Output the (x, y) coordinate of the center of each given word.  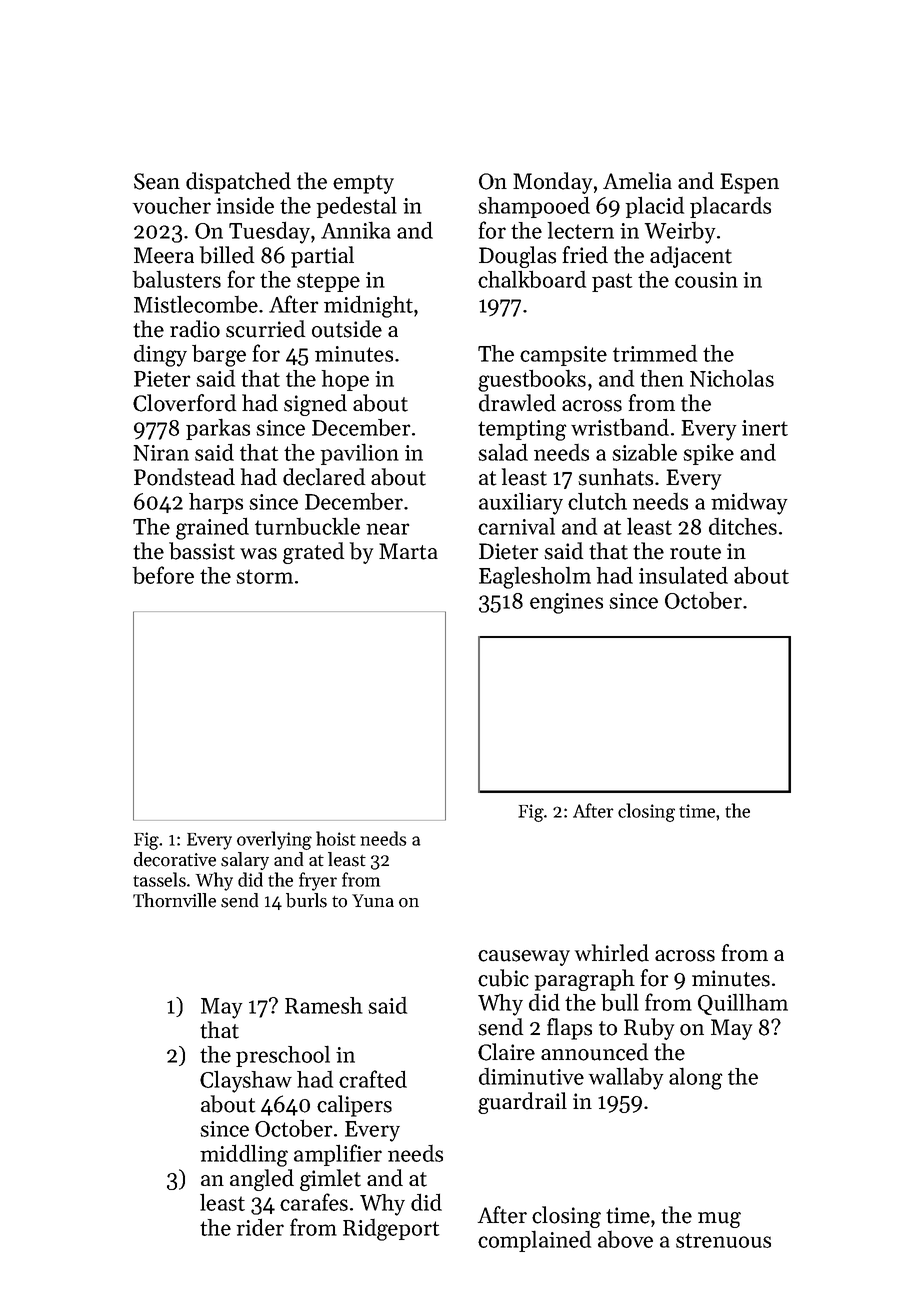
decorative (175, 859)
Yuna (373, 900)
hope (345, 380)
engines (566, 603)
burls (306, 900)
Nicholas (732, 378)
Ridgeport (391, 1230)
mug (719, 1220)
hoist (336, 838)
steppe (328, 282)
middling (244, 1155)
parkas (218, 429)
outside (347, 329)
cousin (706, 280)
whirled (612, 953)
